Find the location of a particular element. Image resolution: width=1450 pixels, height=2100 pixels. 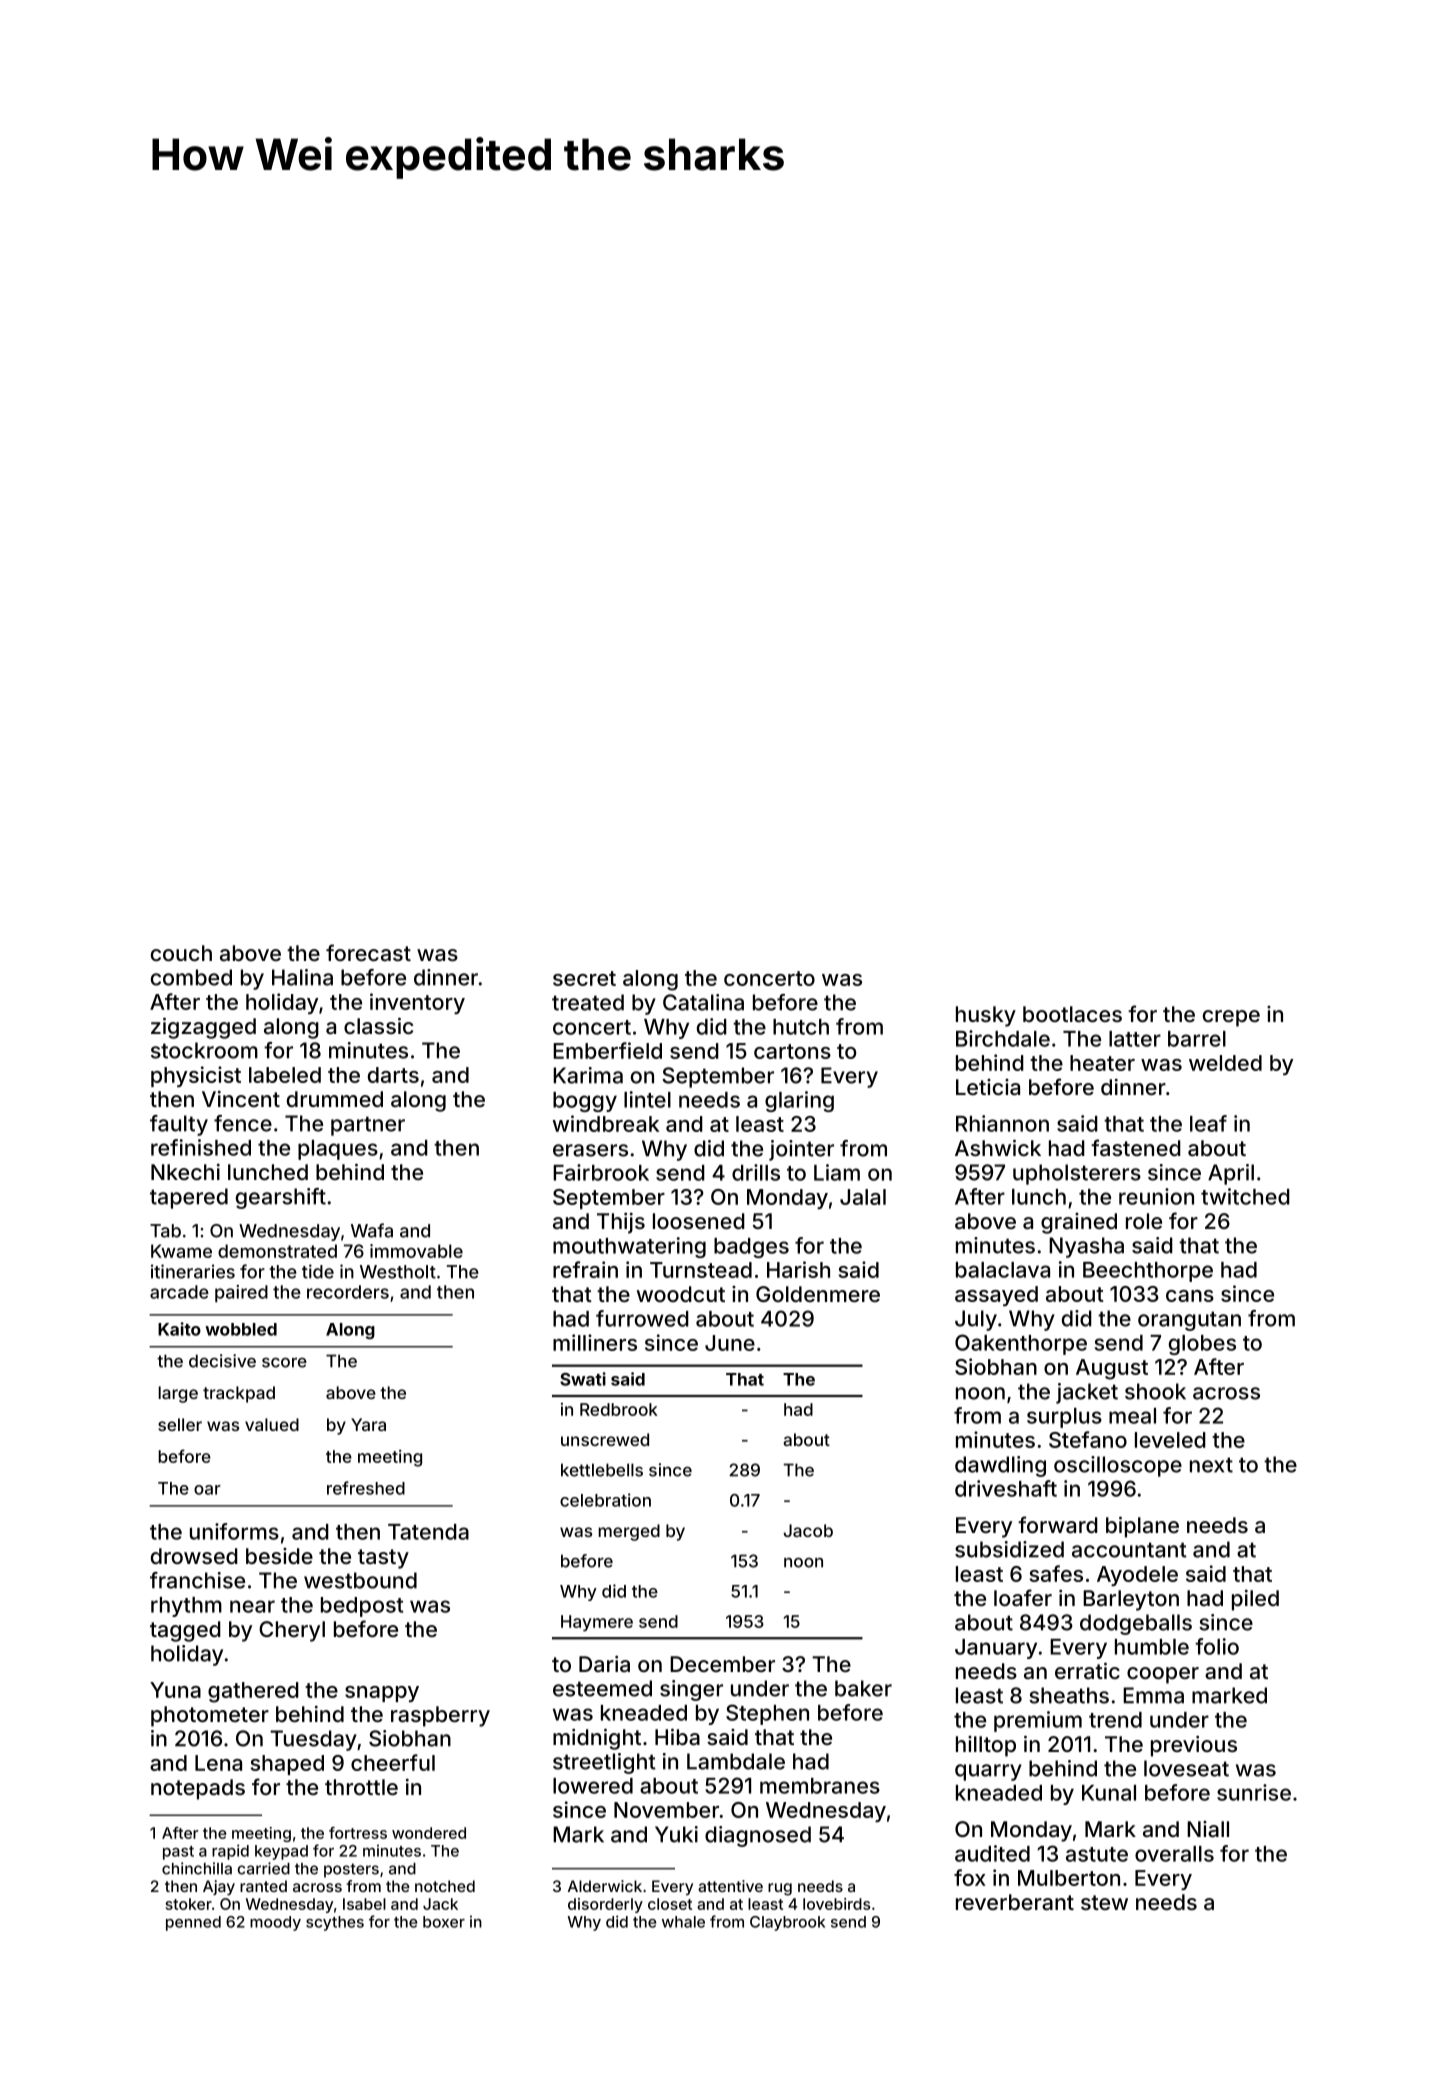

Tuesday is located at coordinates (313, 1740).
